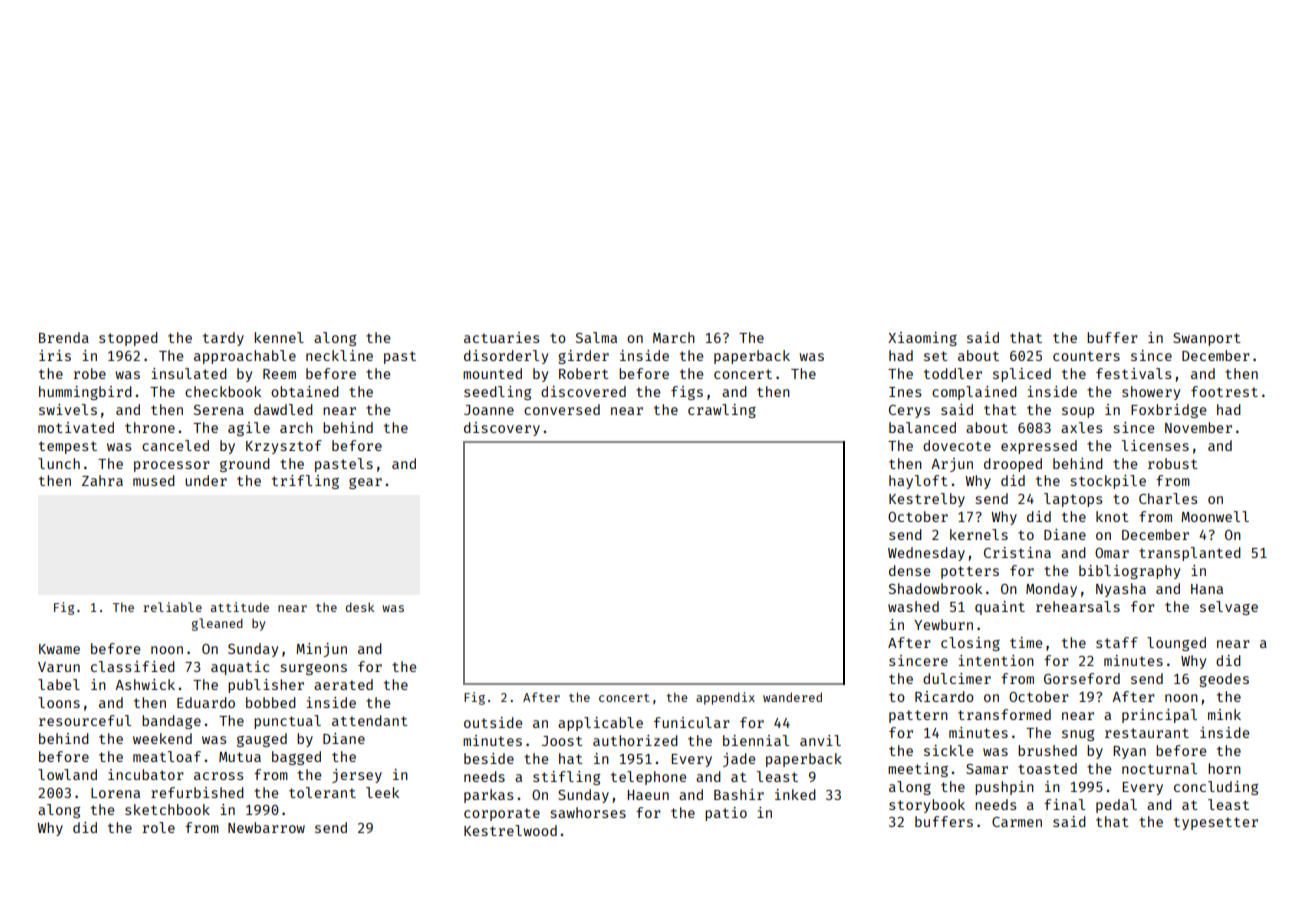 This screenshot has width=1308, height=924. What do you see at coordinates (305, 482) in the screenshot?
I see `trifling` at bounding box center [305, 482].
